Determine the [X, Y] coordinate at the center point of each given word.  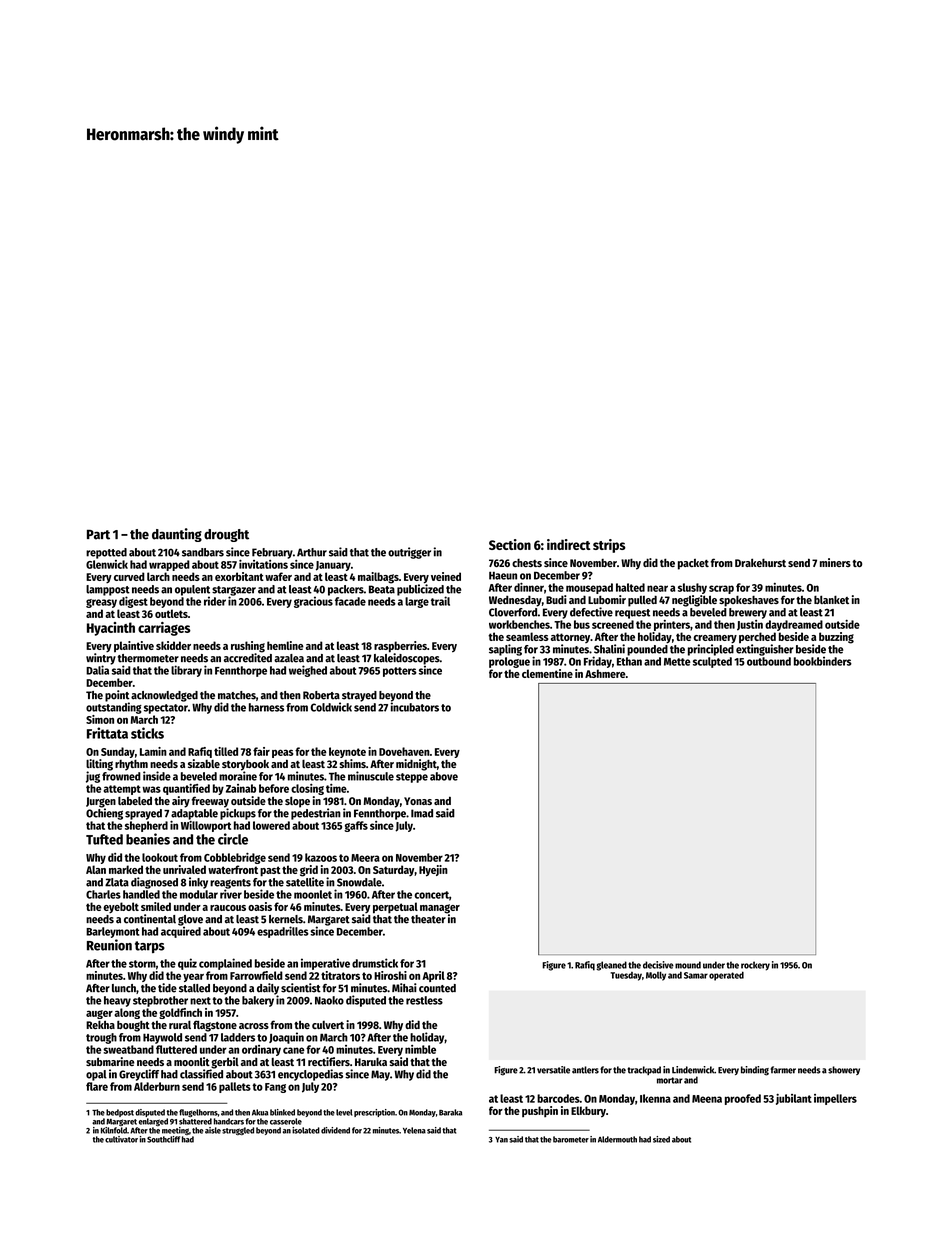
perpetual [395, 908]
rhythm [131, 765]
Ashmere [605, 673]
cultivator [121, 1139]
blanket [831, 599]
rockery [755, 966]
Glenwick [107, 564]
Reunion [109, 945]
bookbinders [823, 661]
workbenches [519, 624]
